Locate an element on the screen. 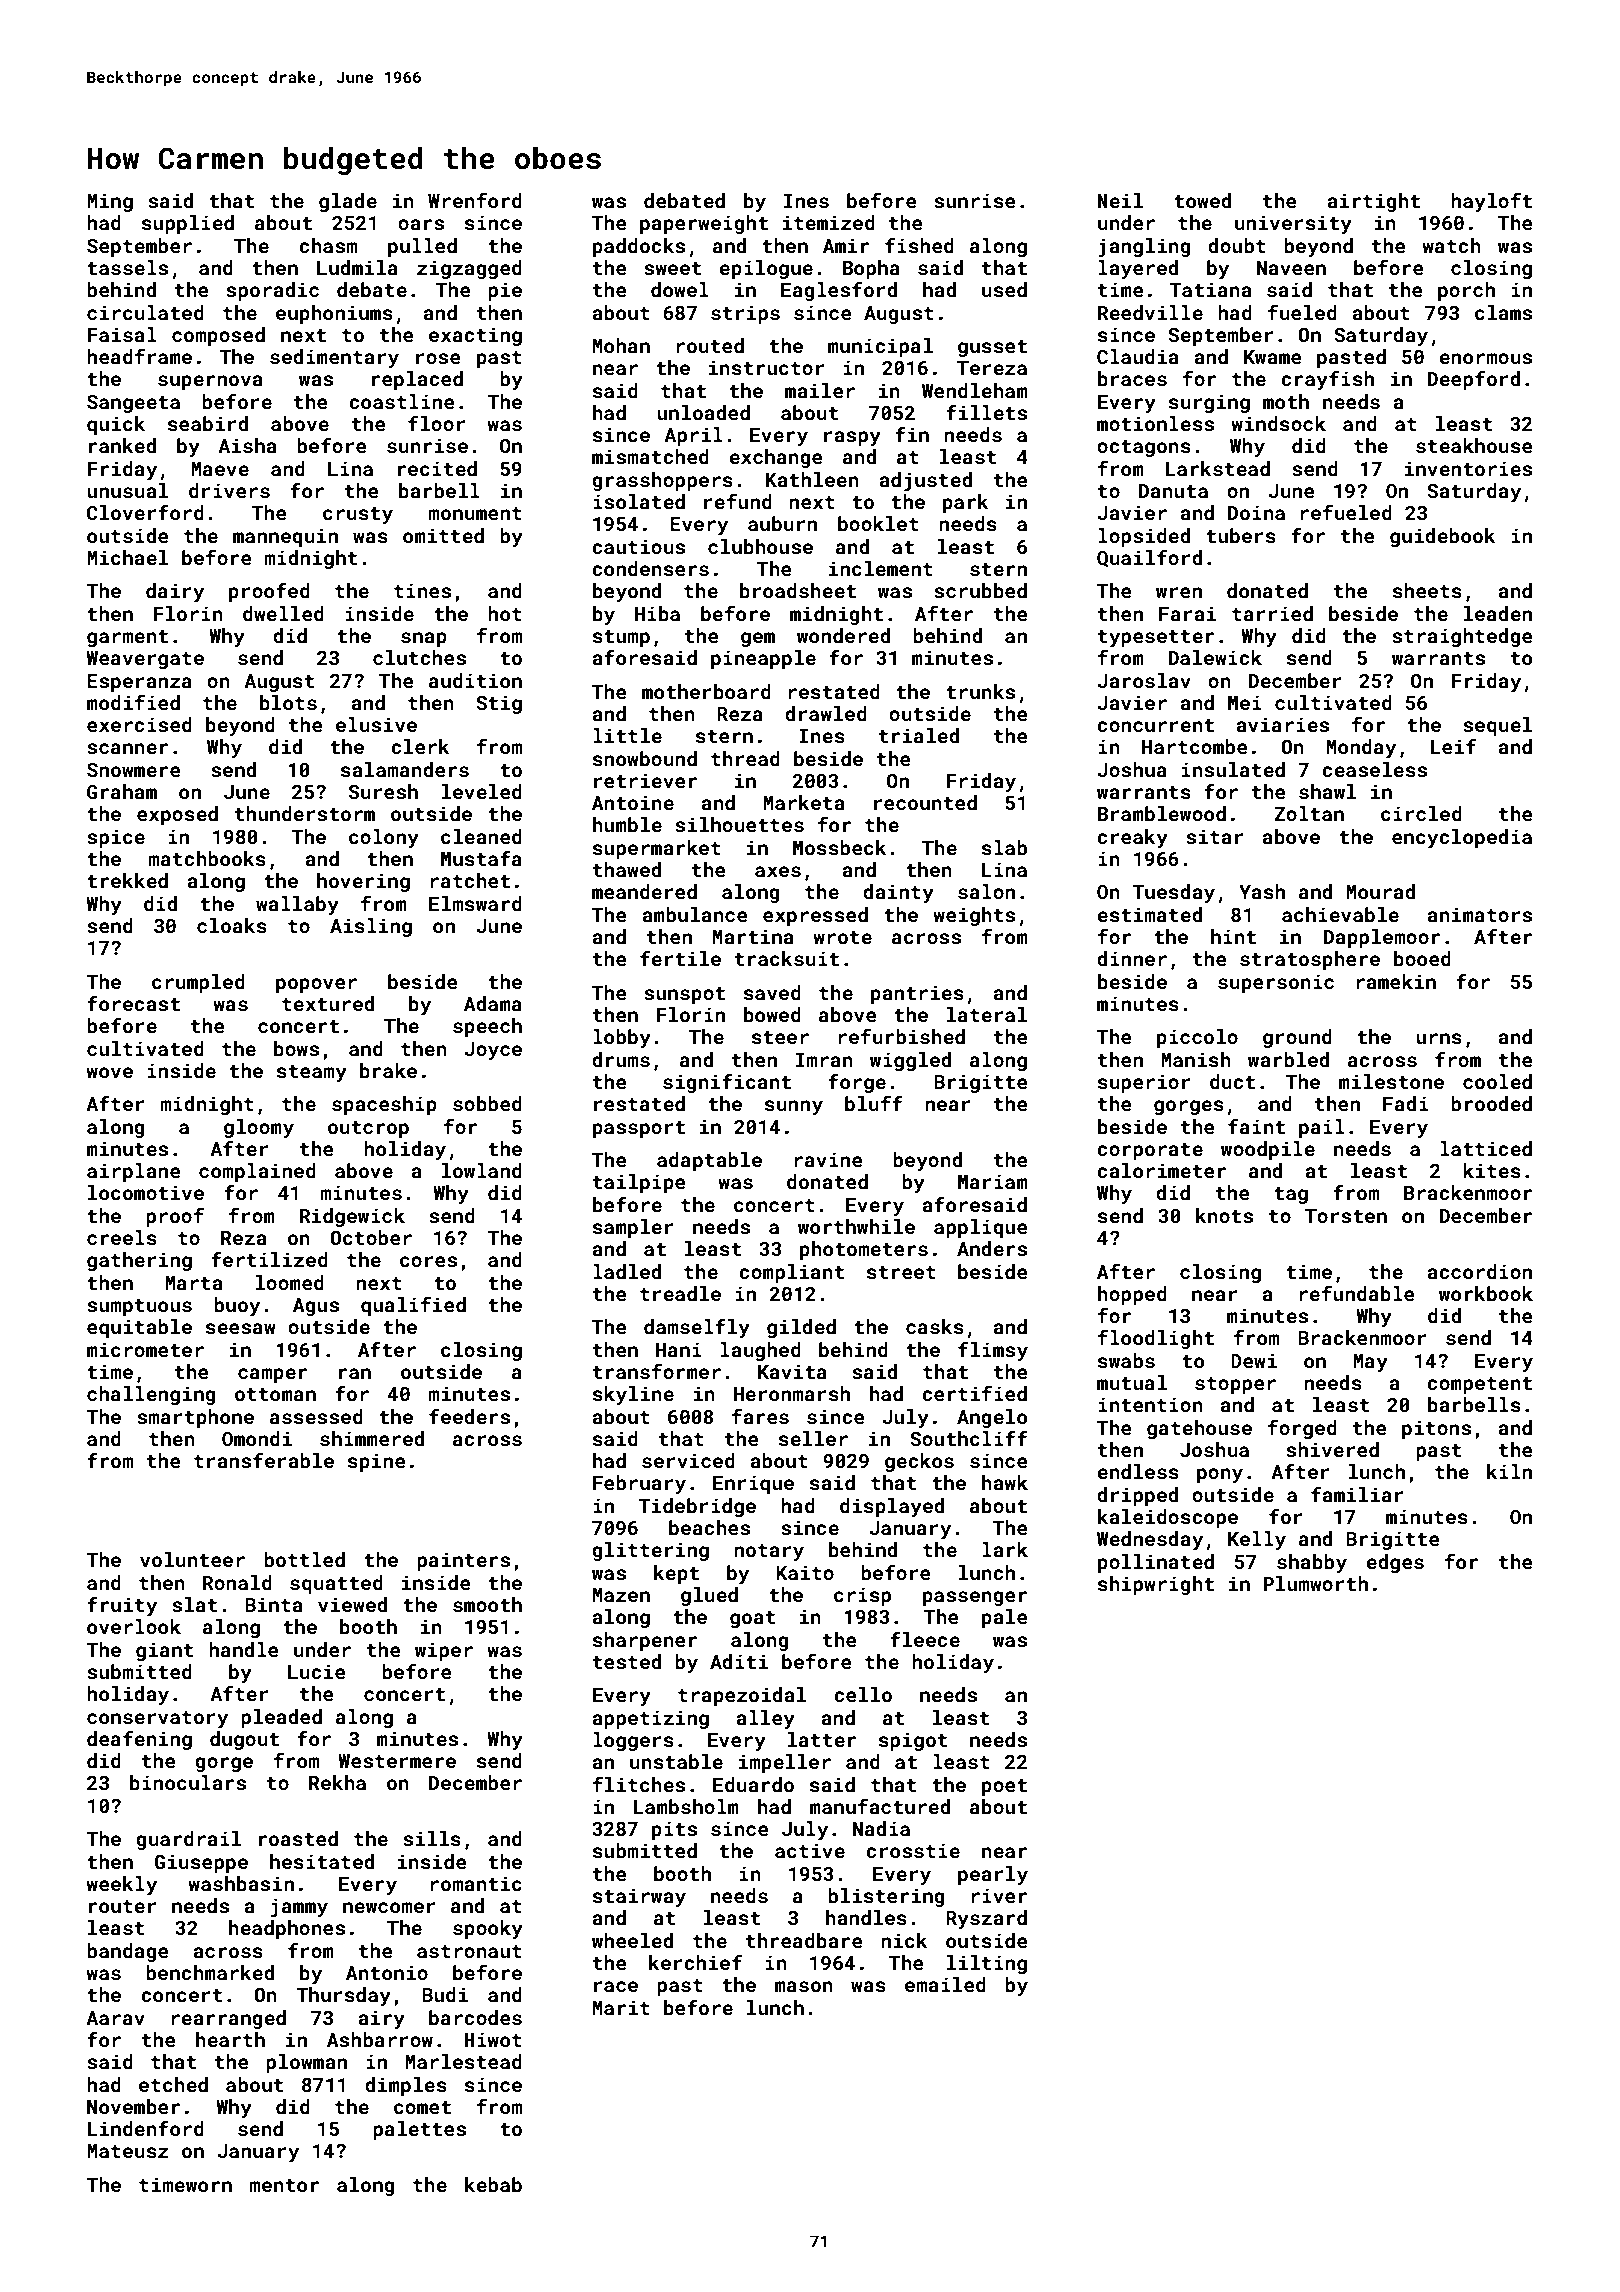 This screenshot has height=2292, width=1620. comet is located at coordinates (422, 2107).
